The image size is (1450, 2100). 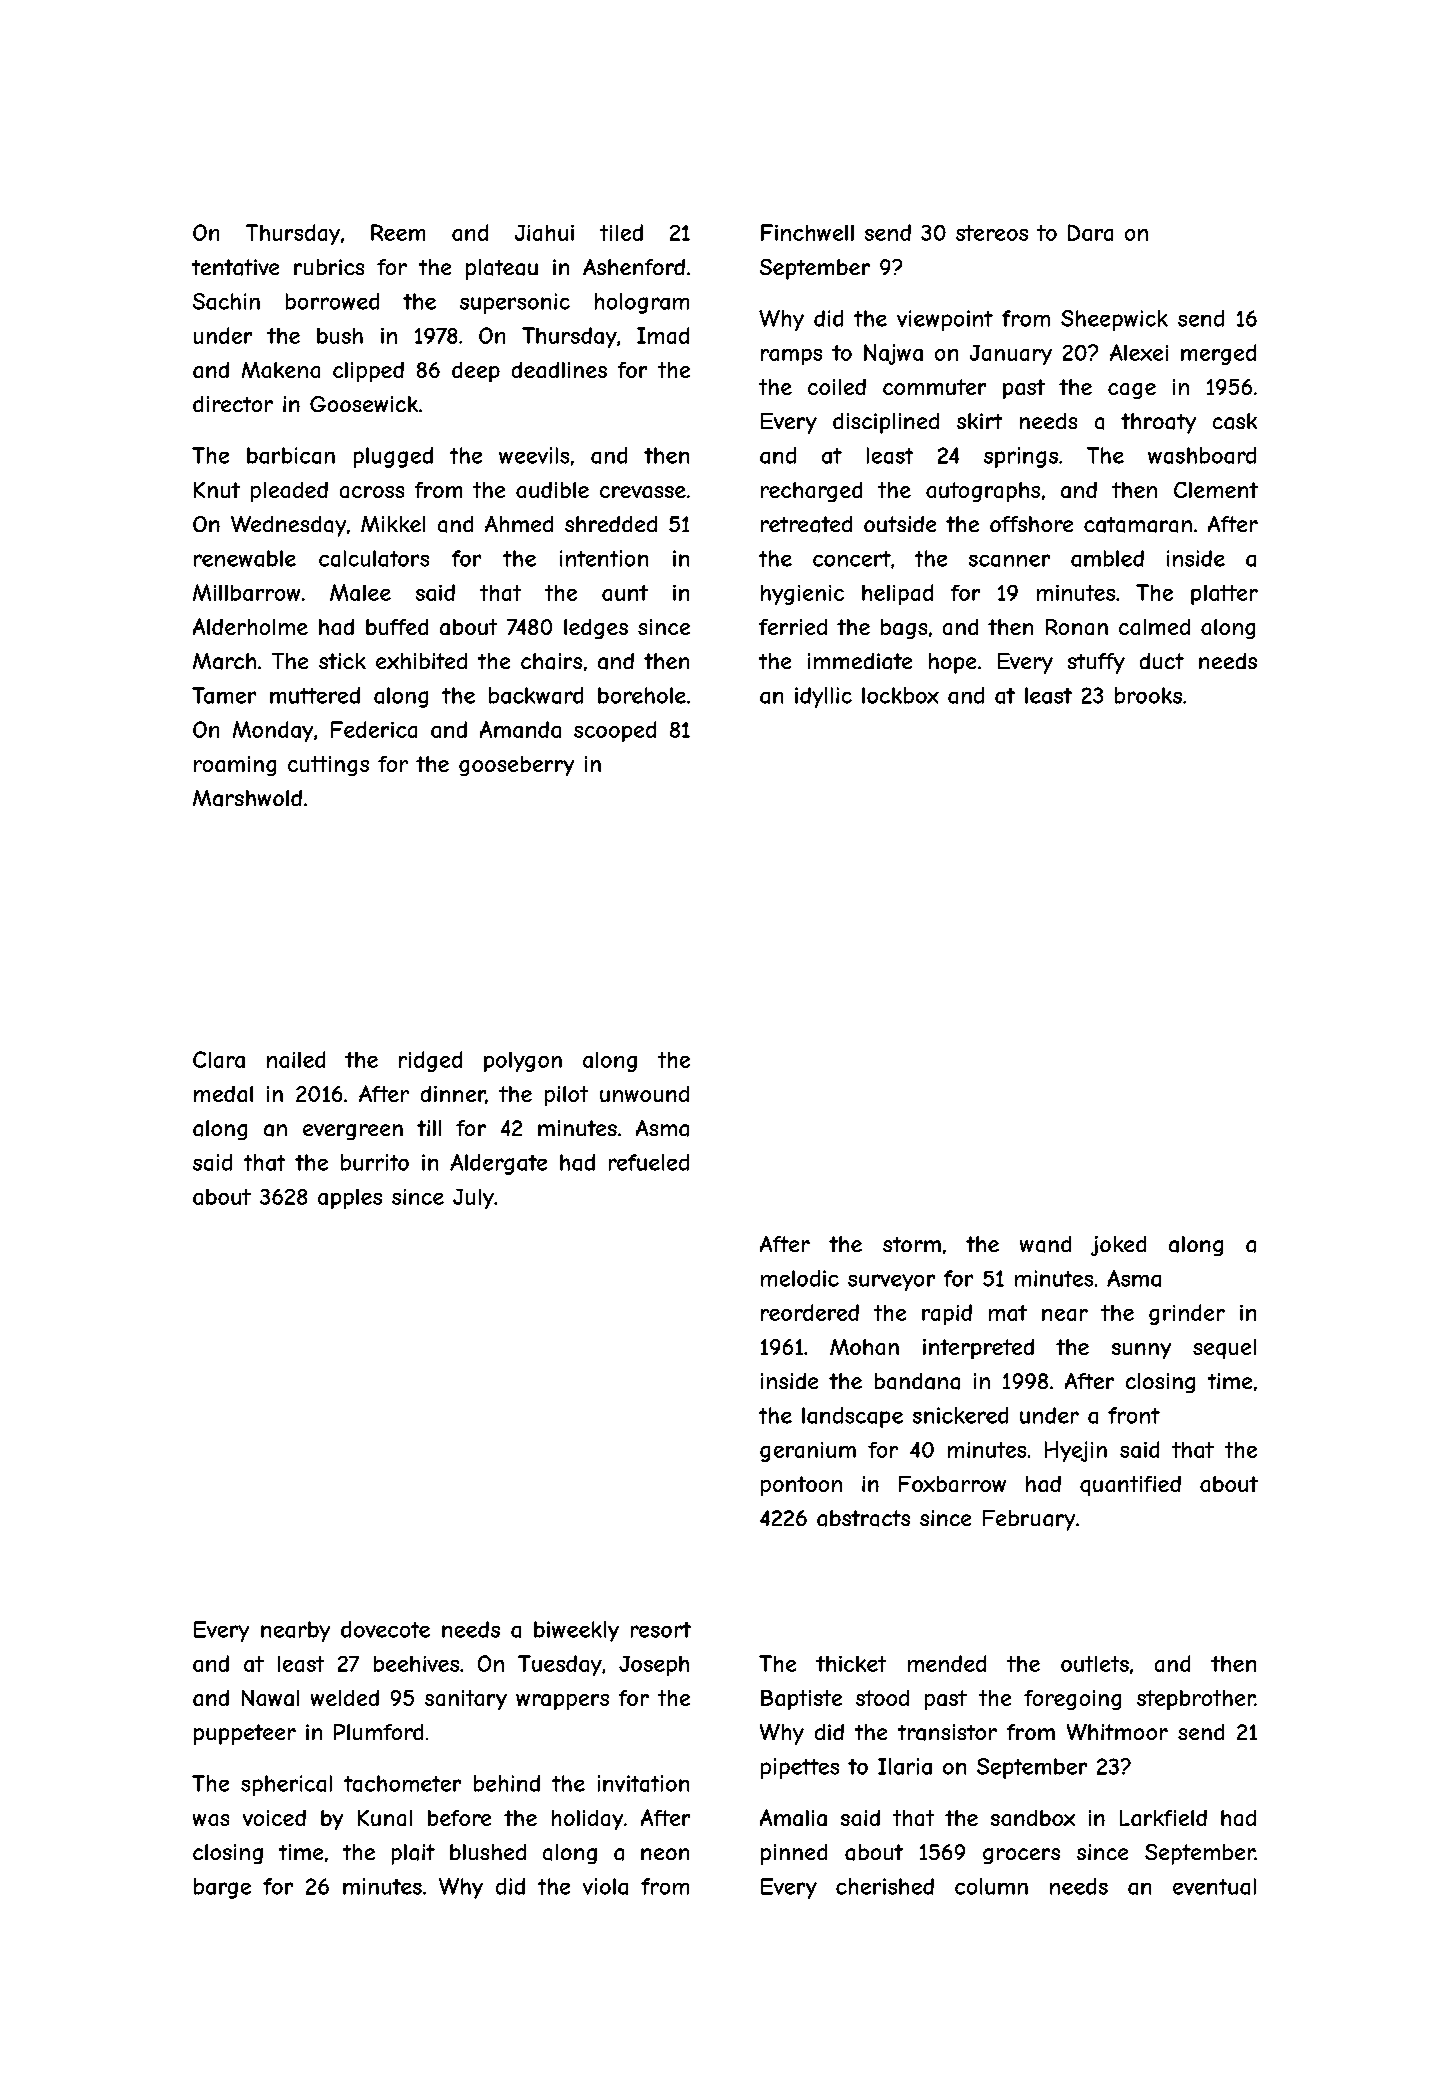 I want to click on muttered, so click(x=315, y=695).
